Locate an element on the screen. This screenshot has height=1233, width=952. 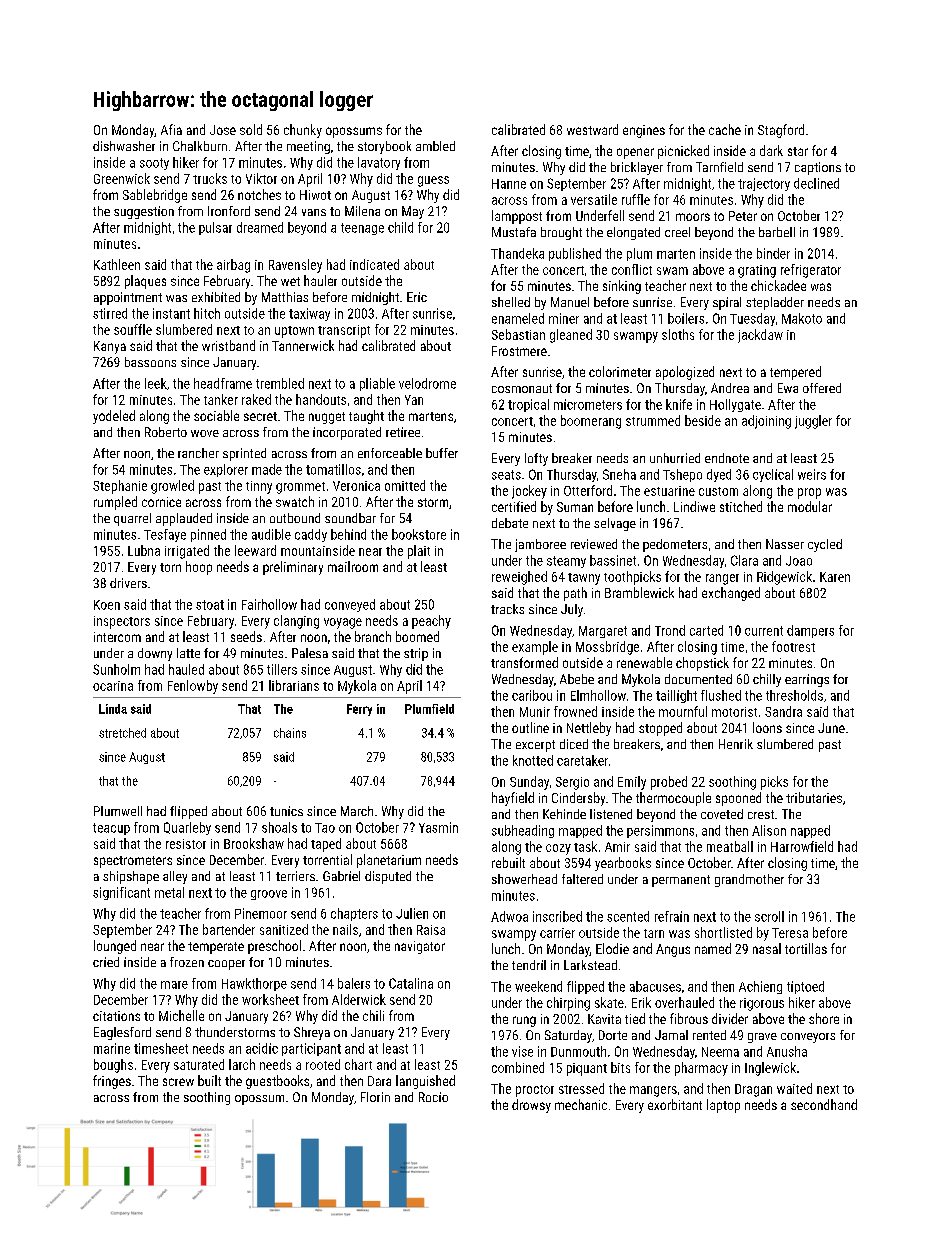
westward is located at coordinates (592, 129).
